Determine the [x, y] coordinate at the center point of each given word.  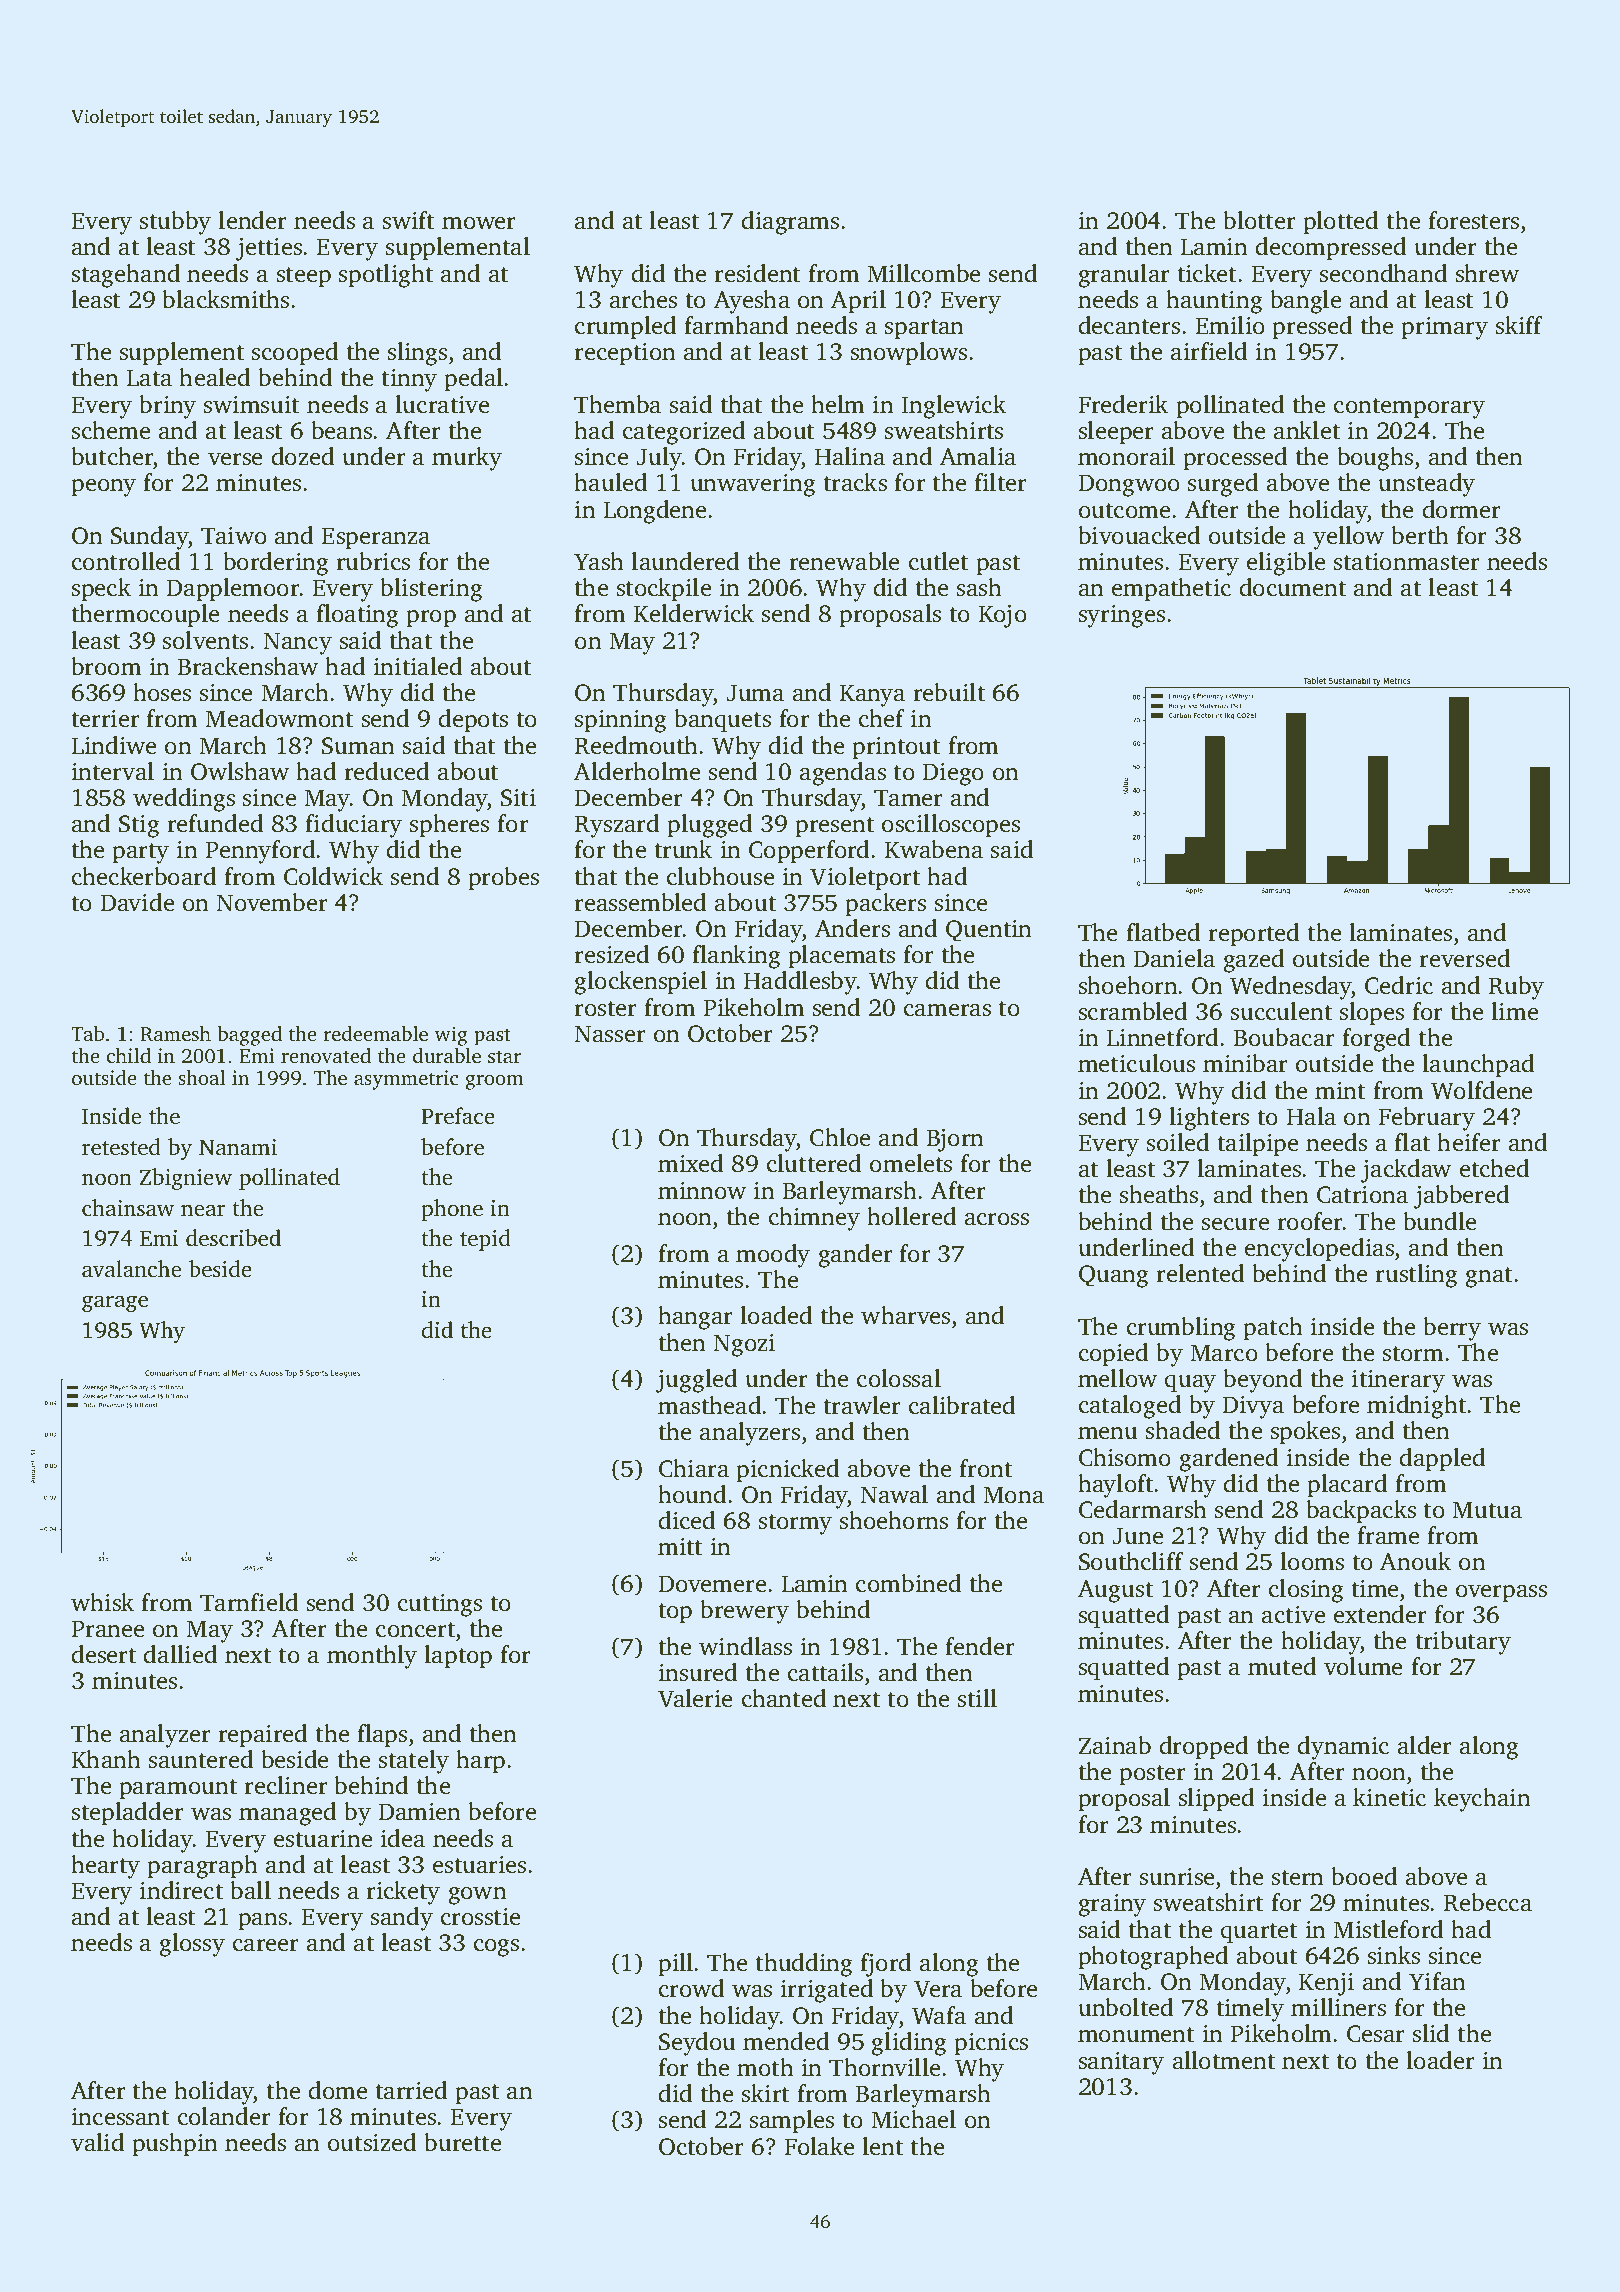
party [140, 853]
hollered [911, 1216]
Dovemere [712, 1584]
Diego [953, 774]
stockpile [664, 590]
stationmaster [1407, 561]
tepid [485, 1240]
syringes [1122, 616]
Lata [149, 378]
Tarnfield [249, 1602]
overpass [1501, 1594]
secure [1235, 1224]
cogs [496, 1948]
